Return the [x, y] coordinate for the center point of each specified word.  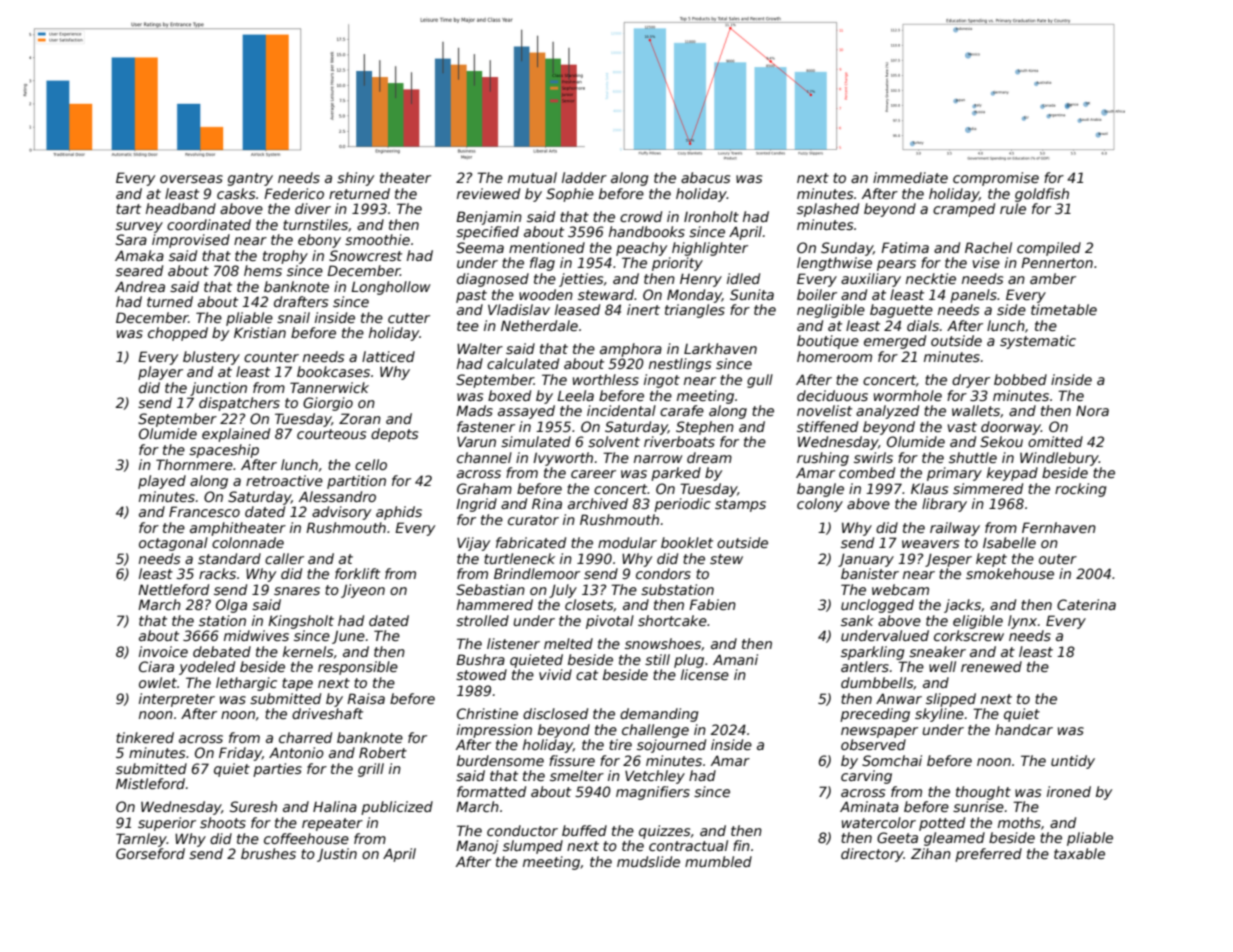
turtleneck [519, 558]
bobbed [1020, 379]
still [657, 659]
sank [857, 620]
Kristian [260, 332]
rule [1013, 208]
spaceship [224, 451]
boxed [509, 395]
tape [297, 684]
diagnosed [493, 280]
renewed [991, 666]
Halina [335, 806]
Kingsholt [301, 622]
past [471, 296]
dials [923, 325]
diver [313, 208]
